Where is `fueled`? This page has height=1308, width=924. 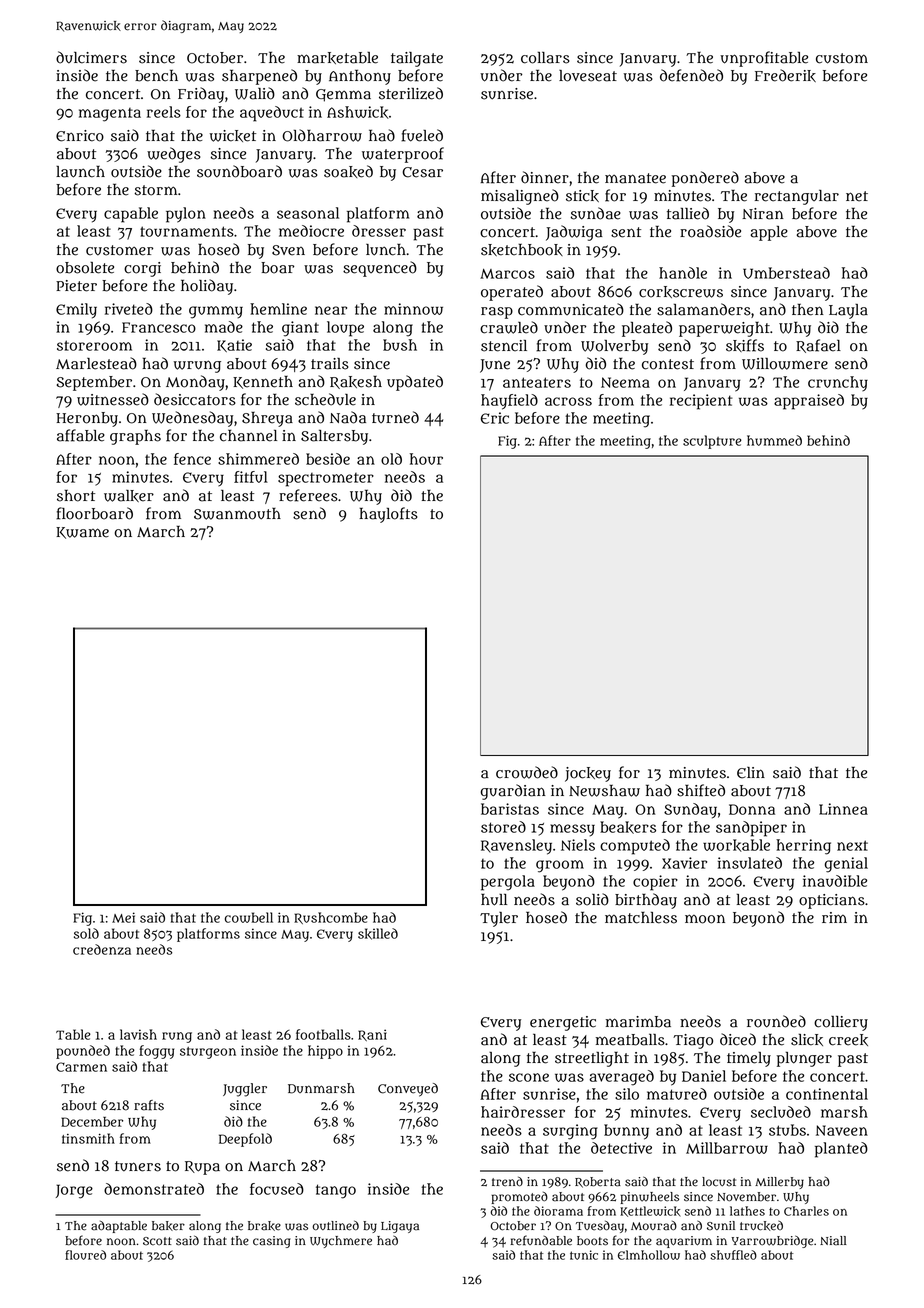
fueled is located at coordinates (422, 135).
